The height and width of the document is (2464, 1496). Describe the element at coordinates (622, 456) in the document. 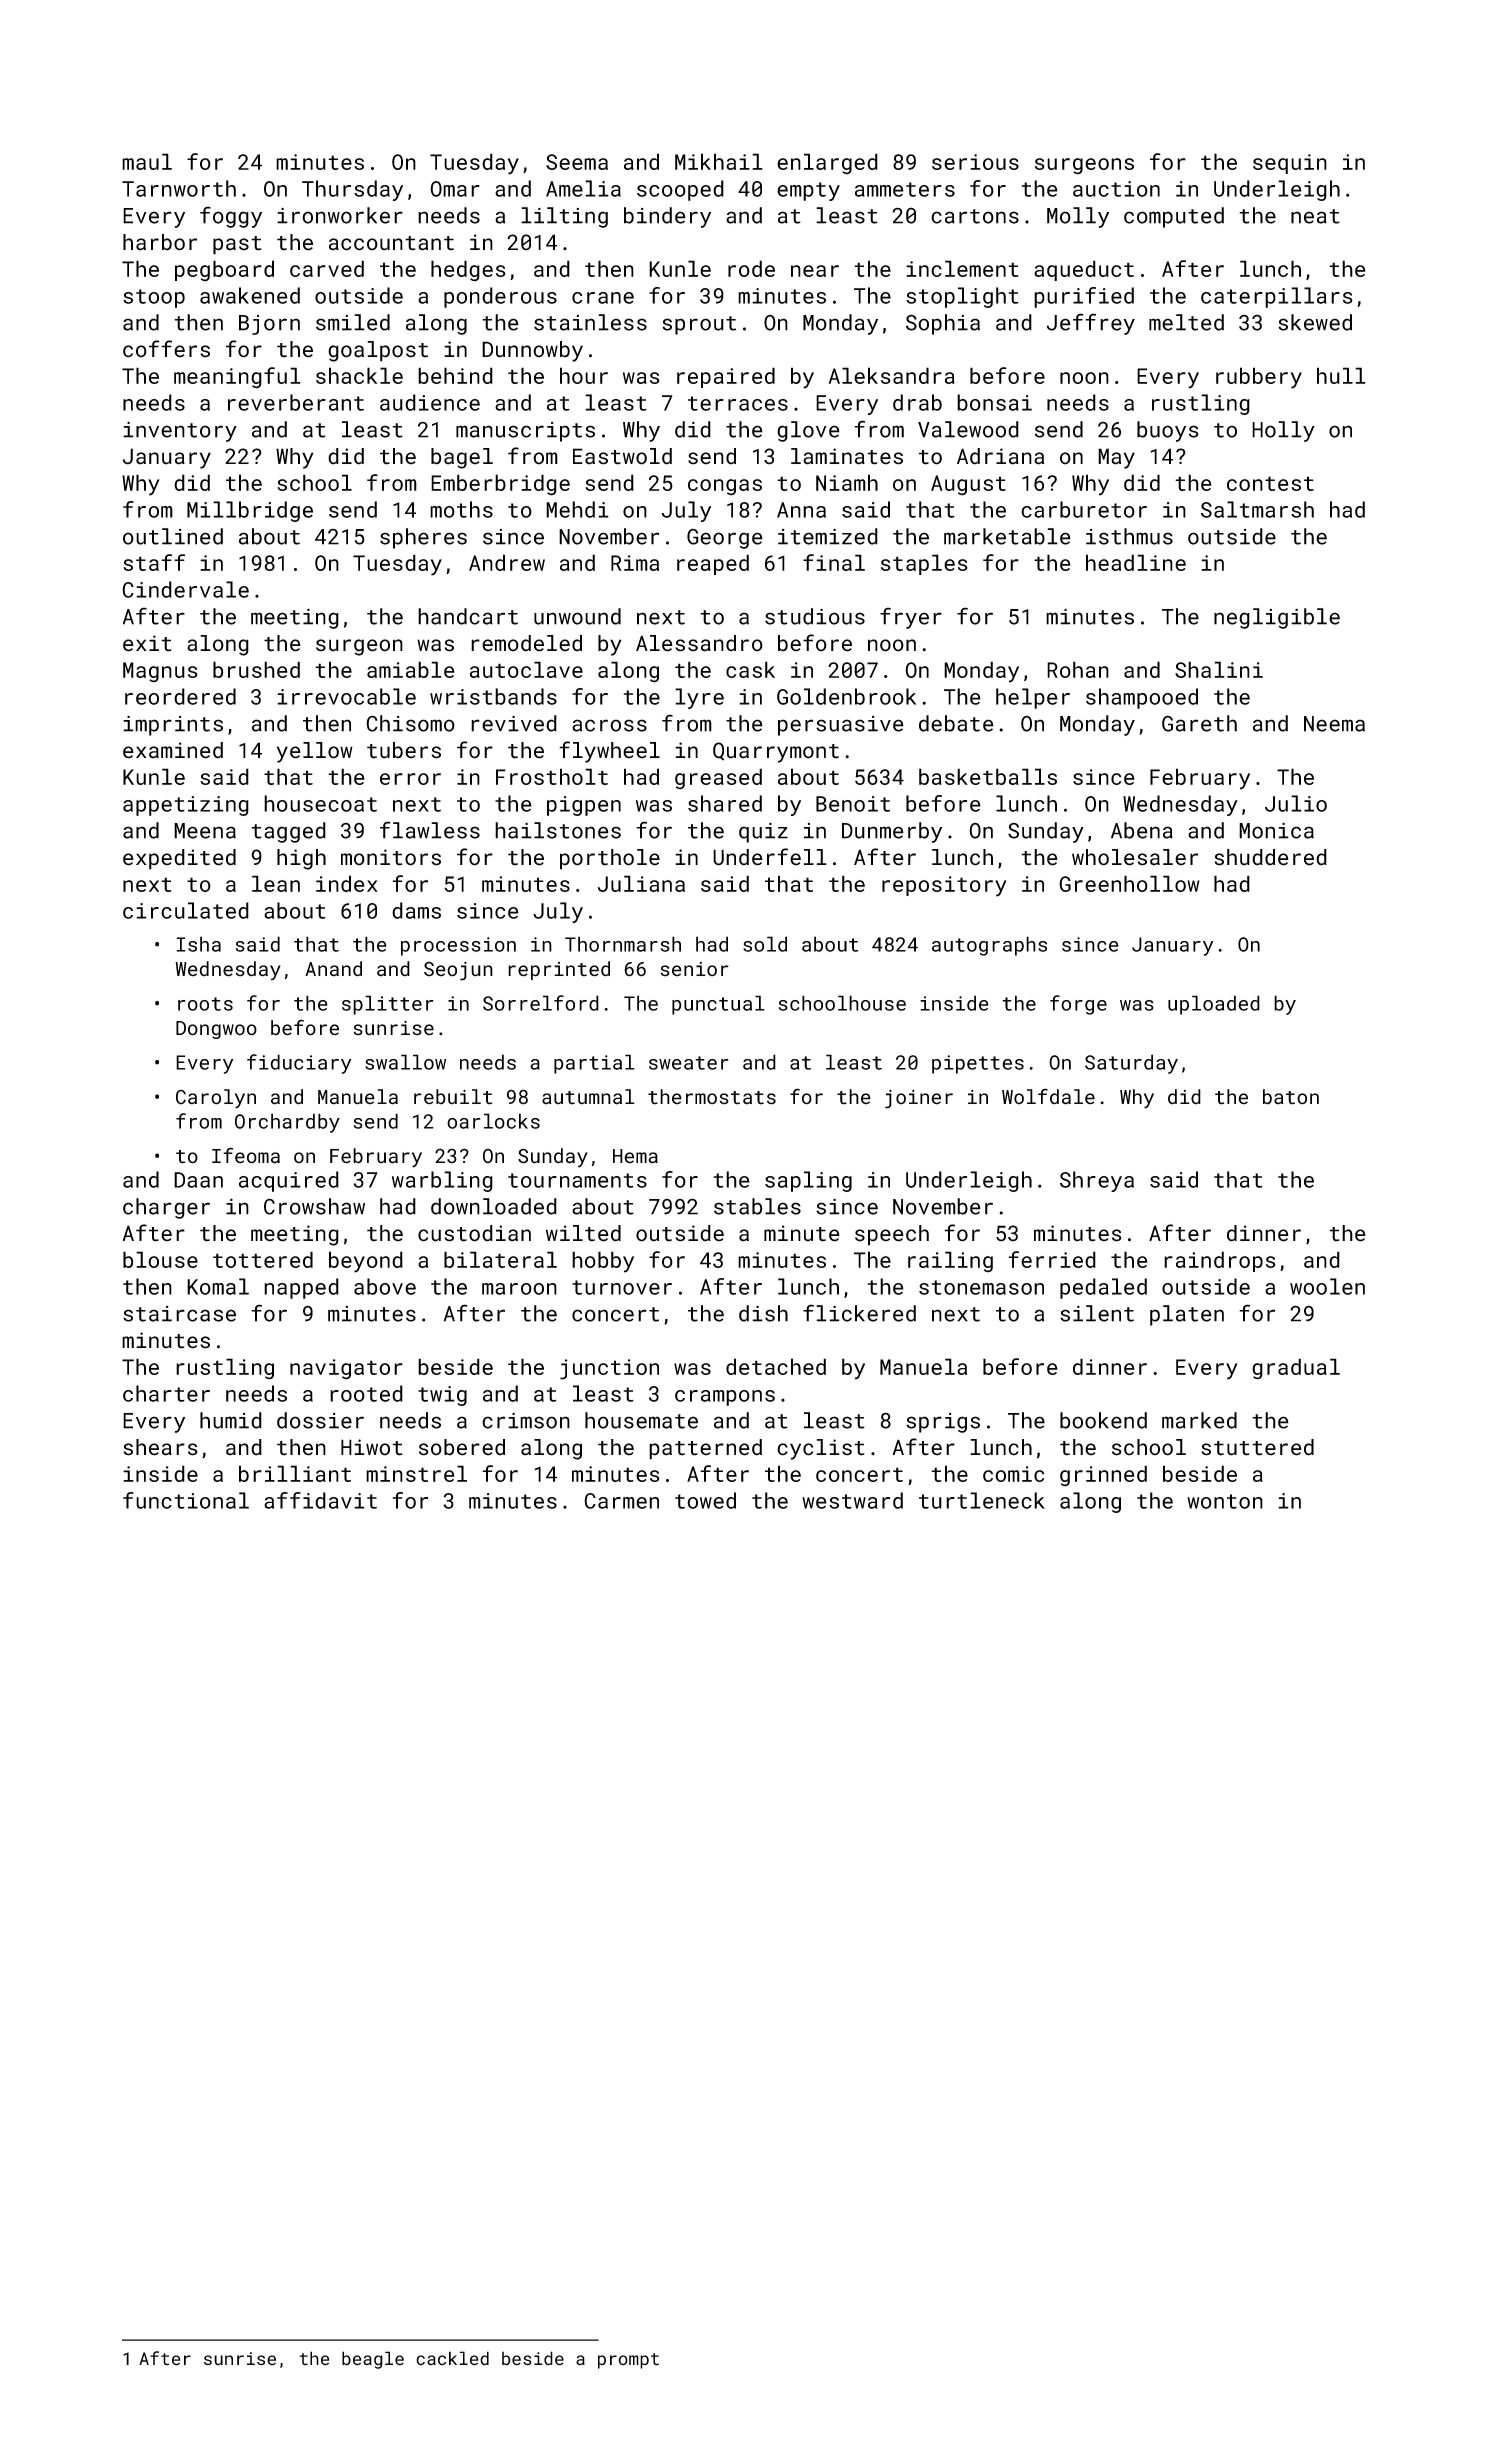

I see `Eastwold` at that location.
